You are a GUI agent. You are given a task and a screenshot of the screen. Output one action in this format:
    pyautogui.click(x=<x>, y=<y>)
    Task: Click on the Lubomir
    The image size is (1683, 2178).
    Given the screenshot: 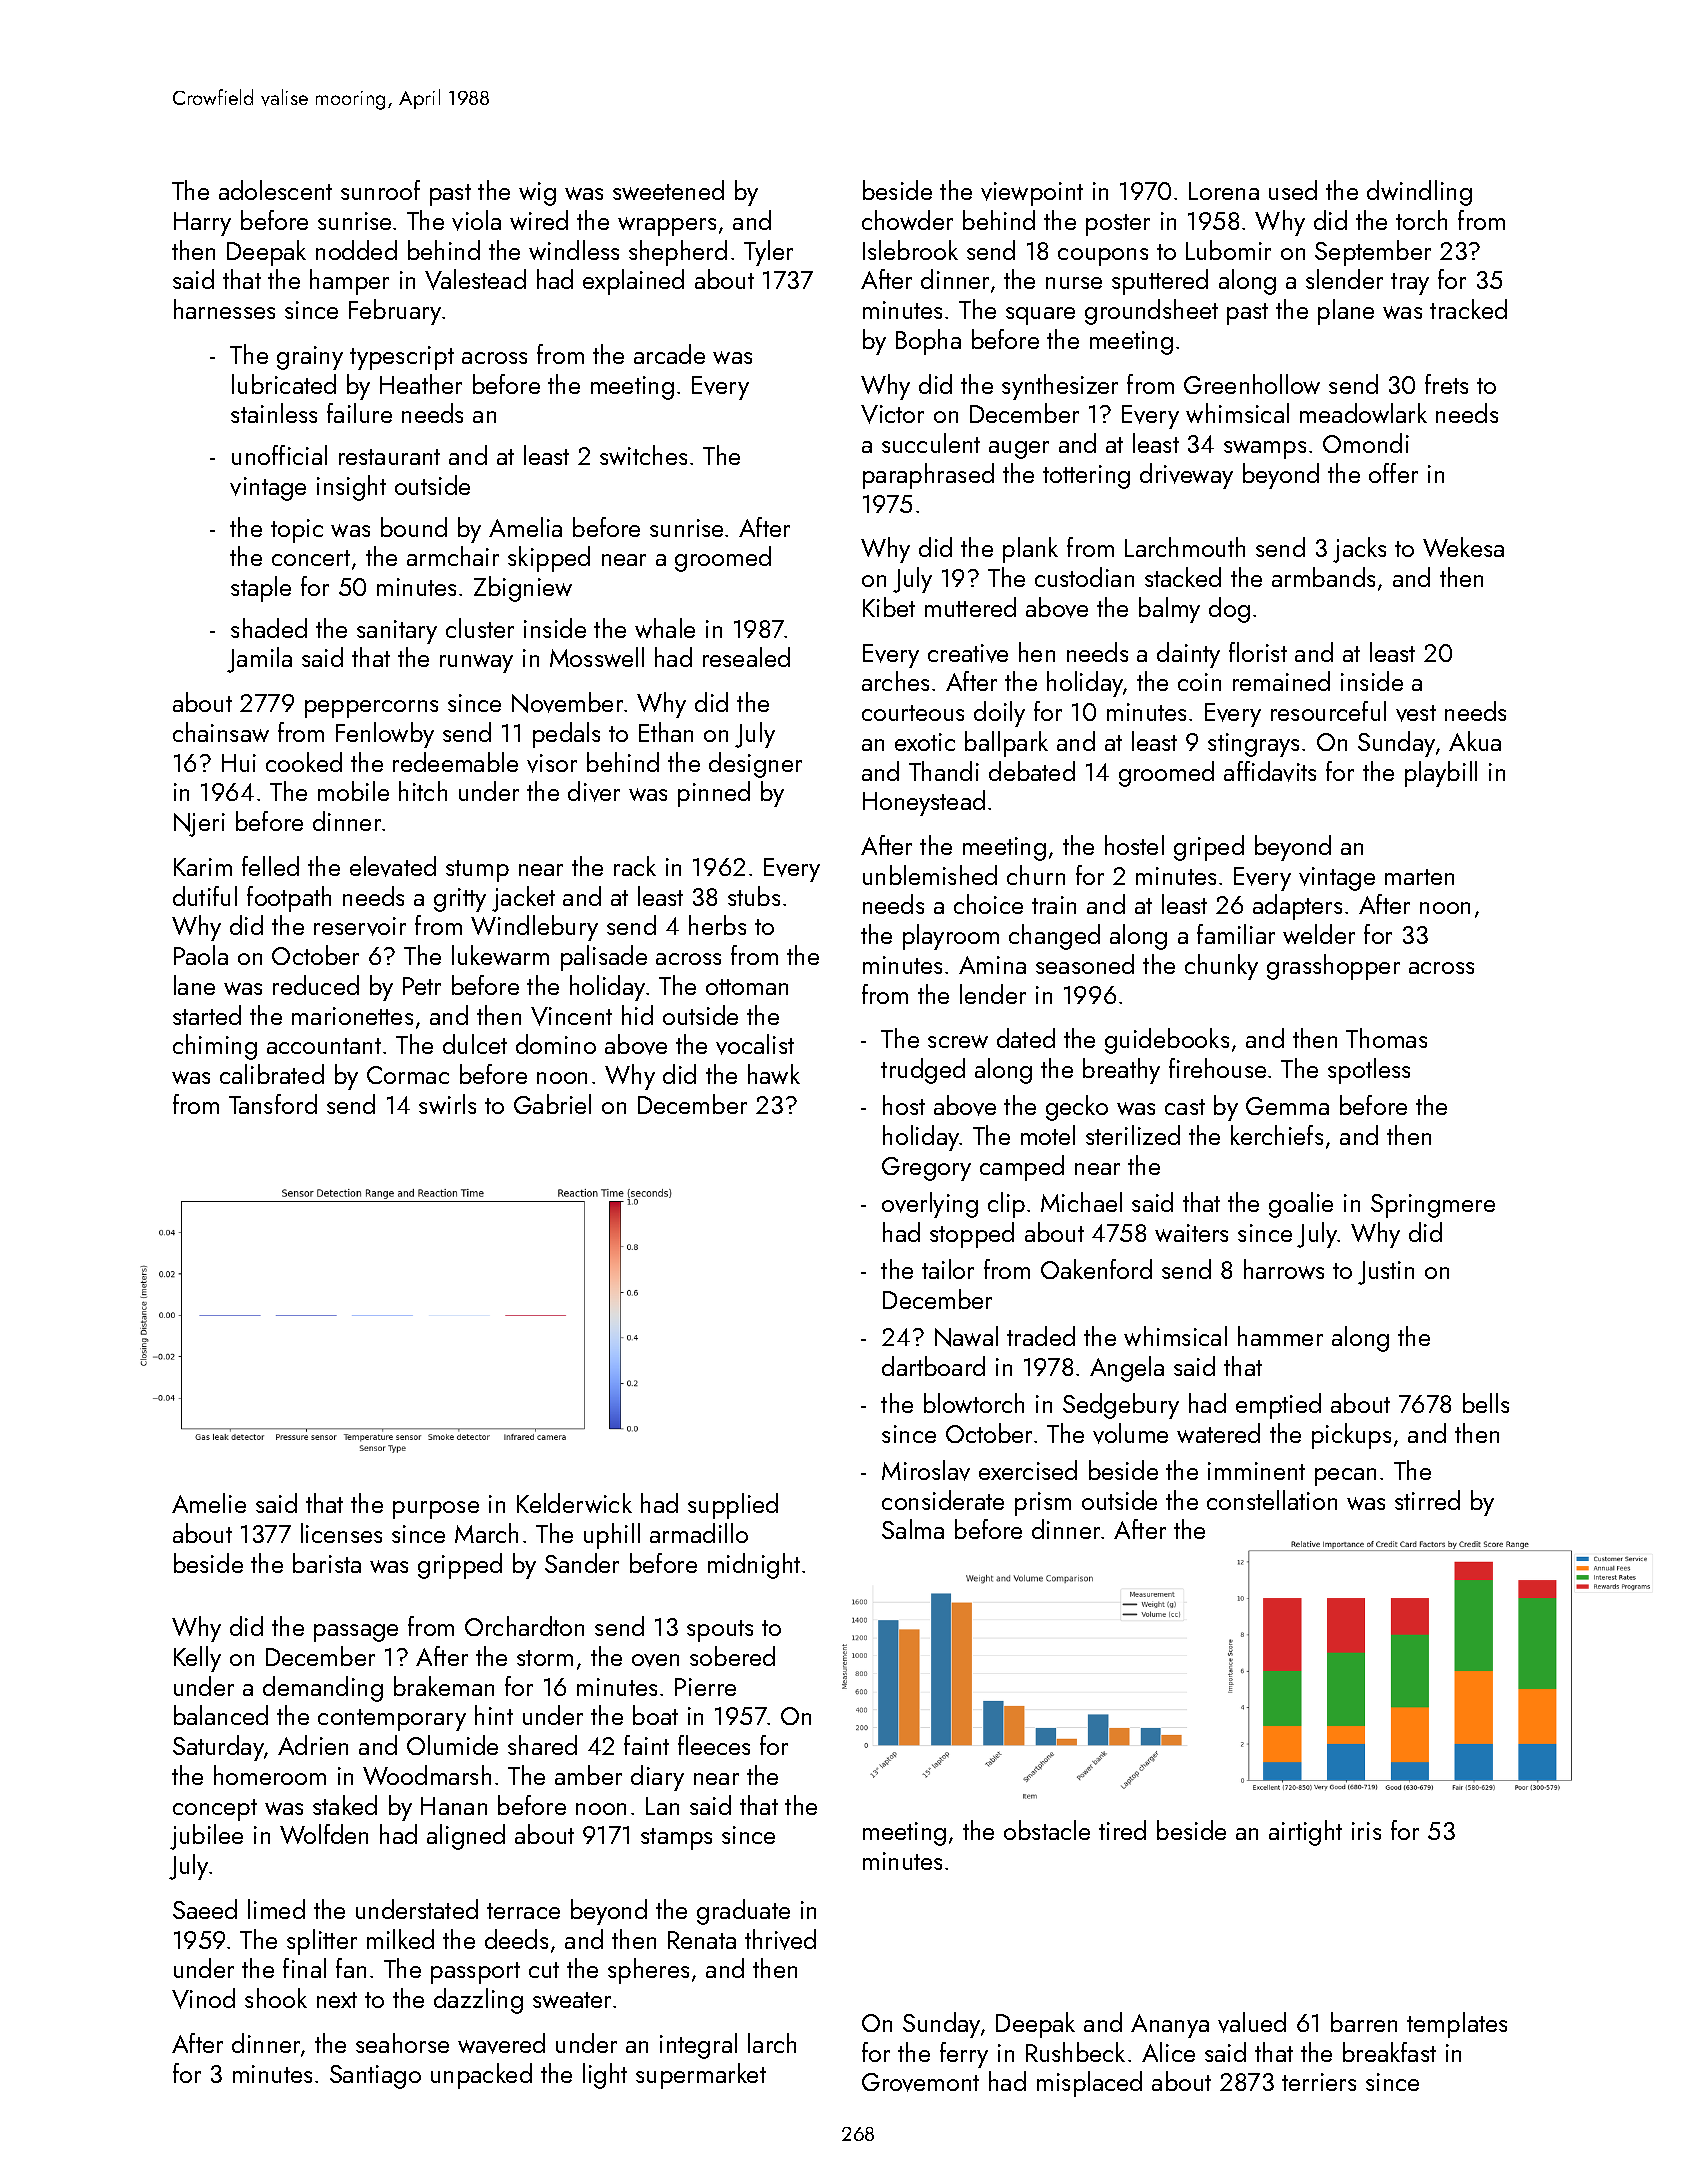 What is the action you would take?
    pyautogui.click(x=1228, y=250)
